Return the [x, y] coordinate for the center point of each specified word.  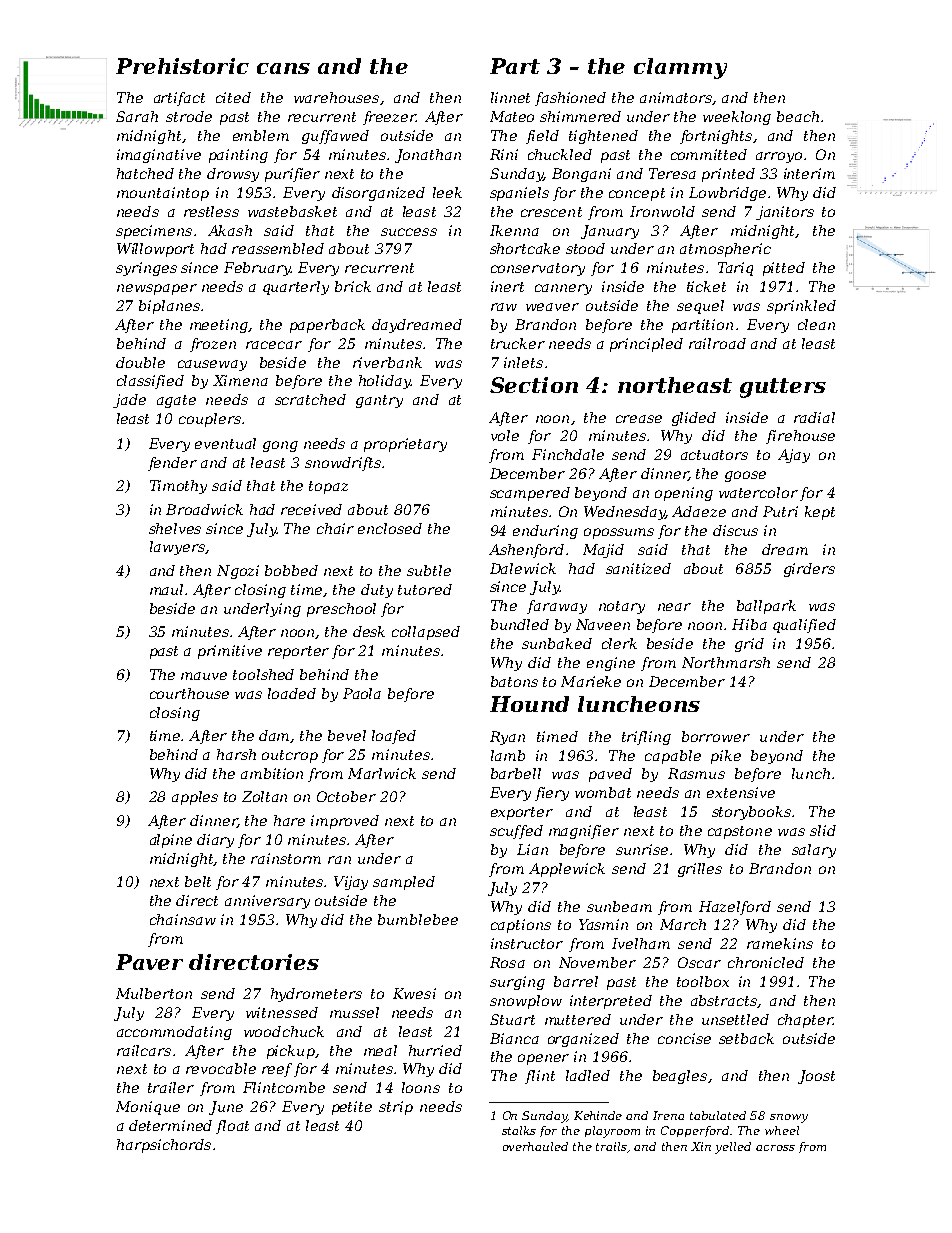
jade [129, 401]
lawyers [177, 548]
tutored [425, 589]
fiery [552, 794]
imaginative [159, 156]
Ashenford [526, 551]
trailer [171, 1087]
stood [585, 248]
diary [215, 841]
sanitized [638, 568]
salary [814, 851]
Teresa [672, 173]
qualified [804, 626]
